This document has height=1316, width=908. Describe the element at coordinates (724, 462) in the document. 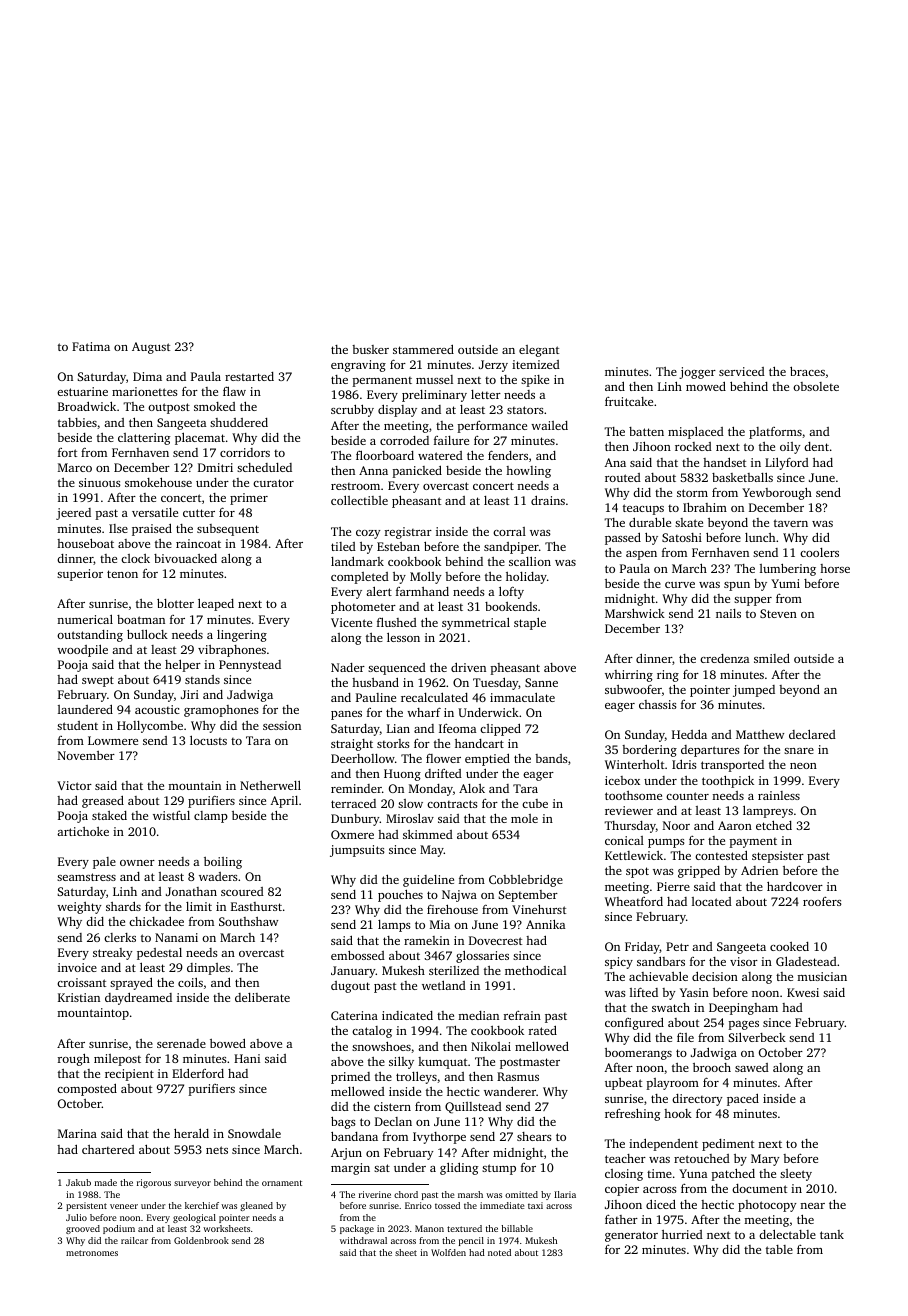

I see `handset` at that location.
